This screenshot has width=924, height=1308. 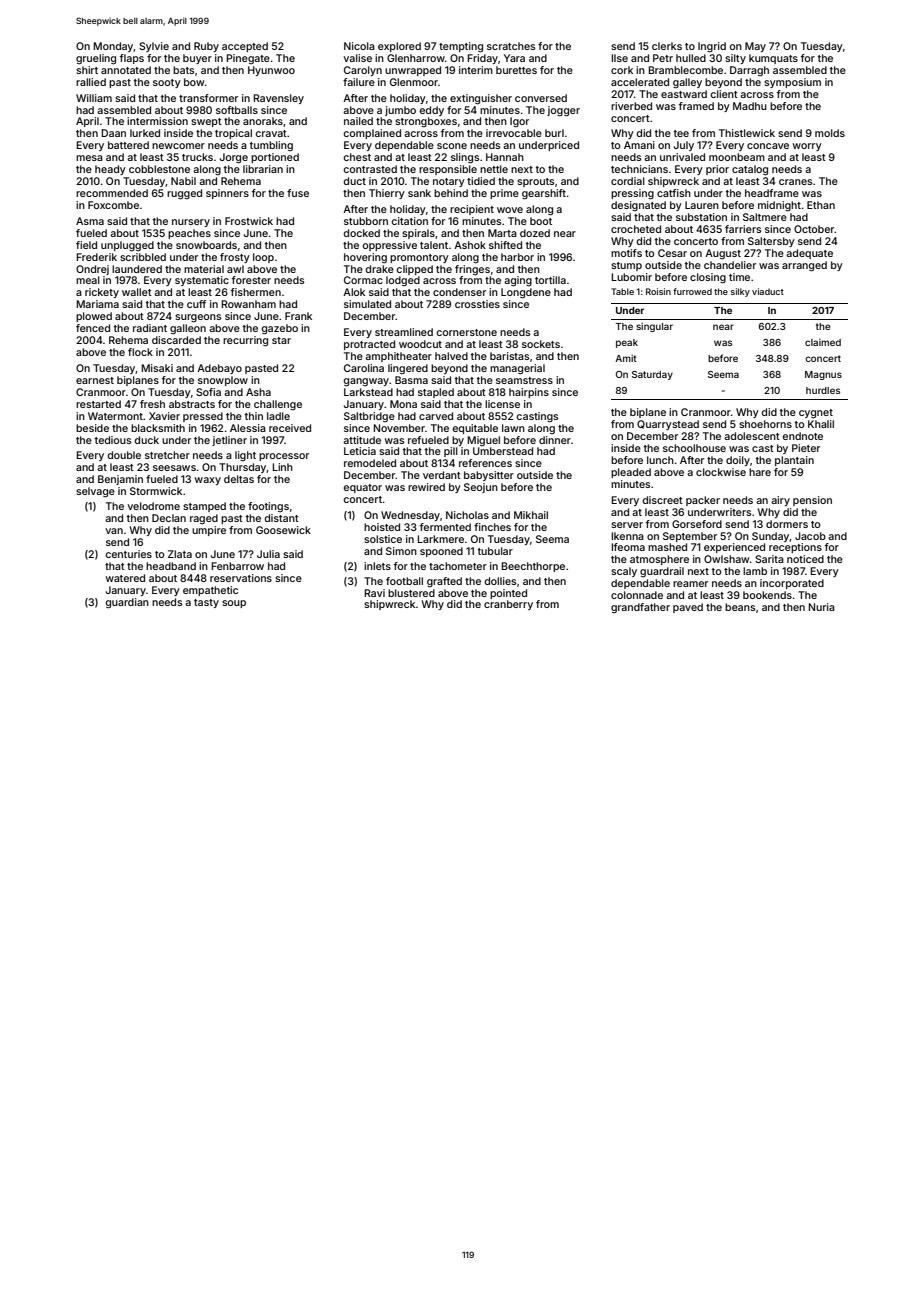 What do you see at coordinates (366, 221) in the screenshot?
I see `stubborn` at bounding box center [366, 221].
